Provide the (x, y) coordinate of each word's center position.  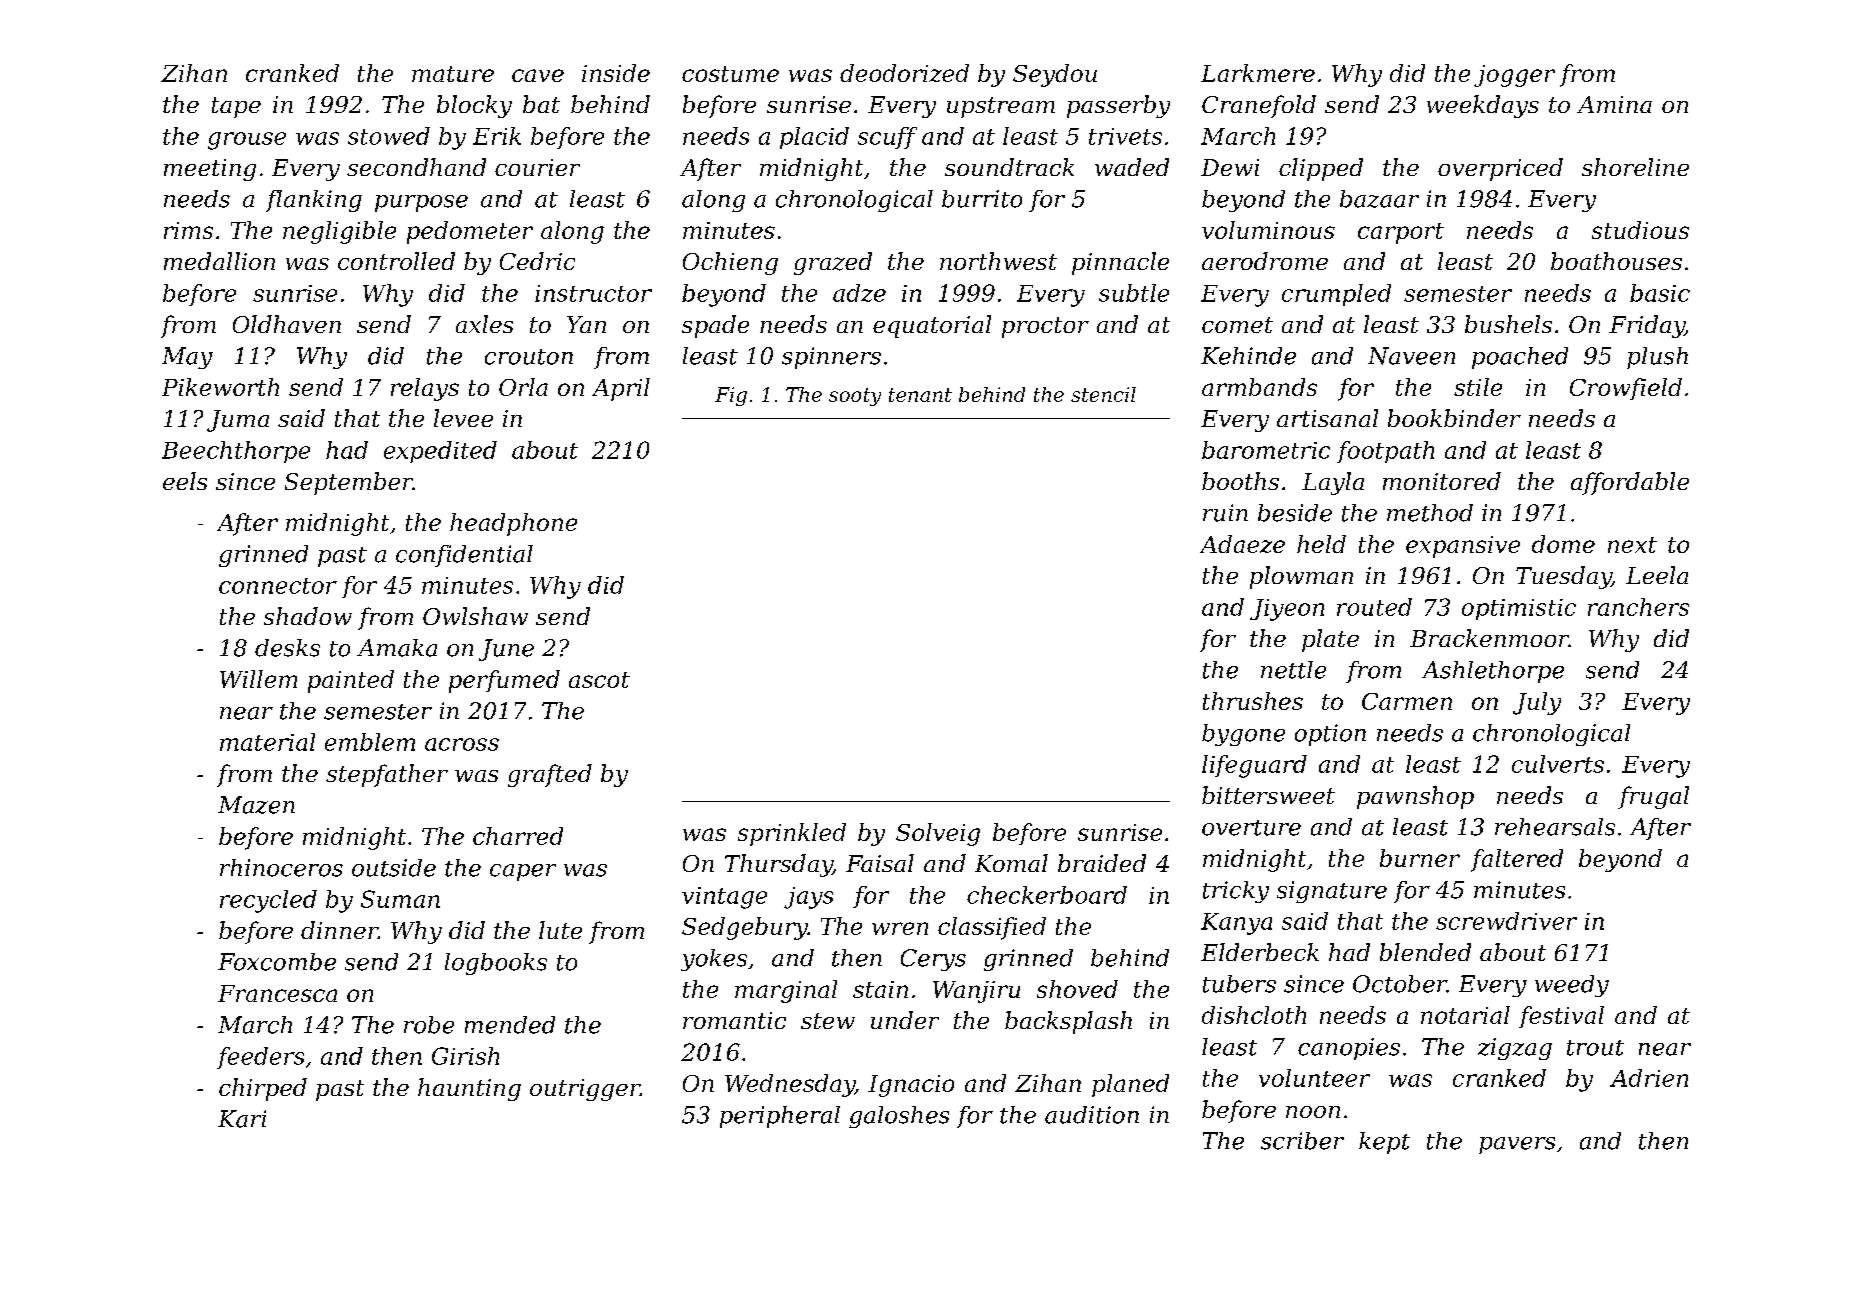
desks (287, 648)
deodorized (904, 73)
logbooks (496, 964)
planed (1130, 1085)
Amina (1614, 104)
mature (453, 74)
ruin (1225, 513)
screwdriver (1506, 921)
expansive (1463, 547)
